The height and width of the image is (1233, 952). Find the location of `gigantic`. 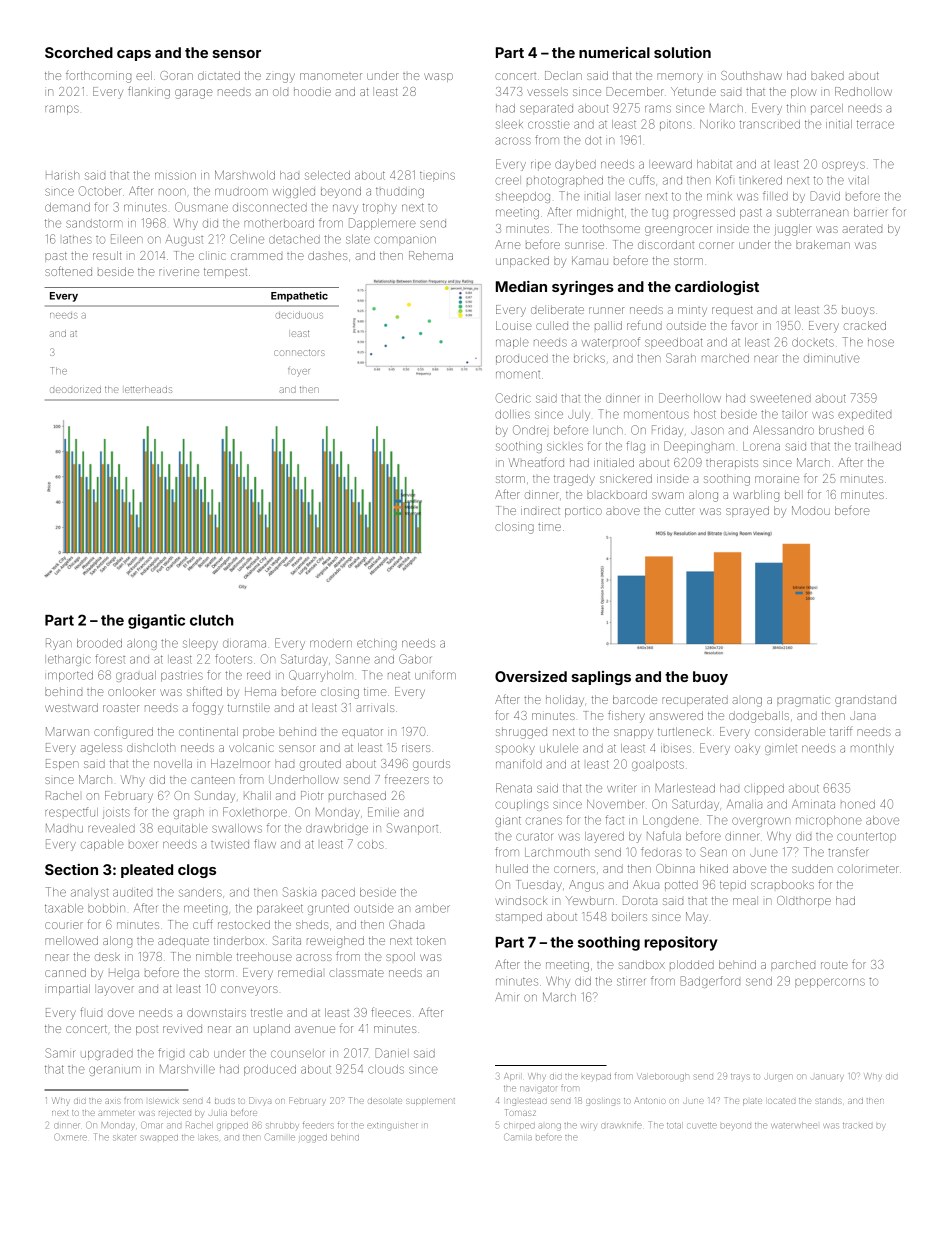

gigantic is located at coordinates (156, 621).
